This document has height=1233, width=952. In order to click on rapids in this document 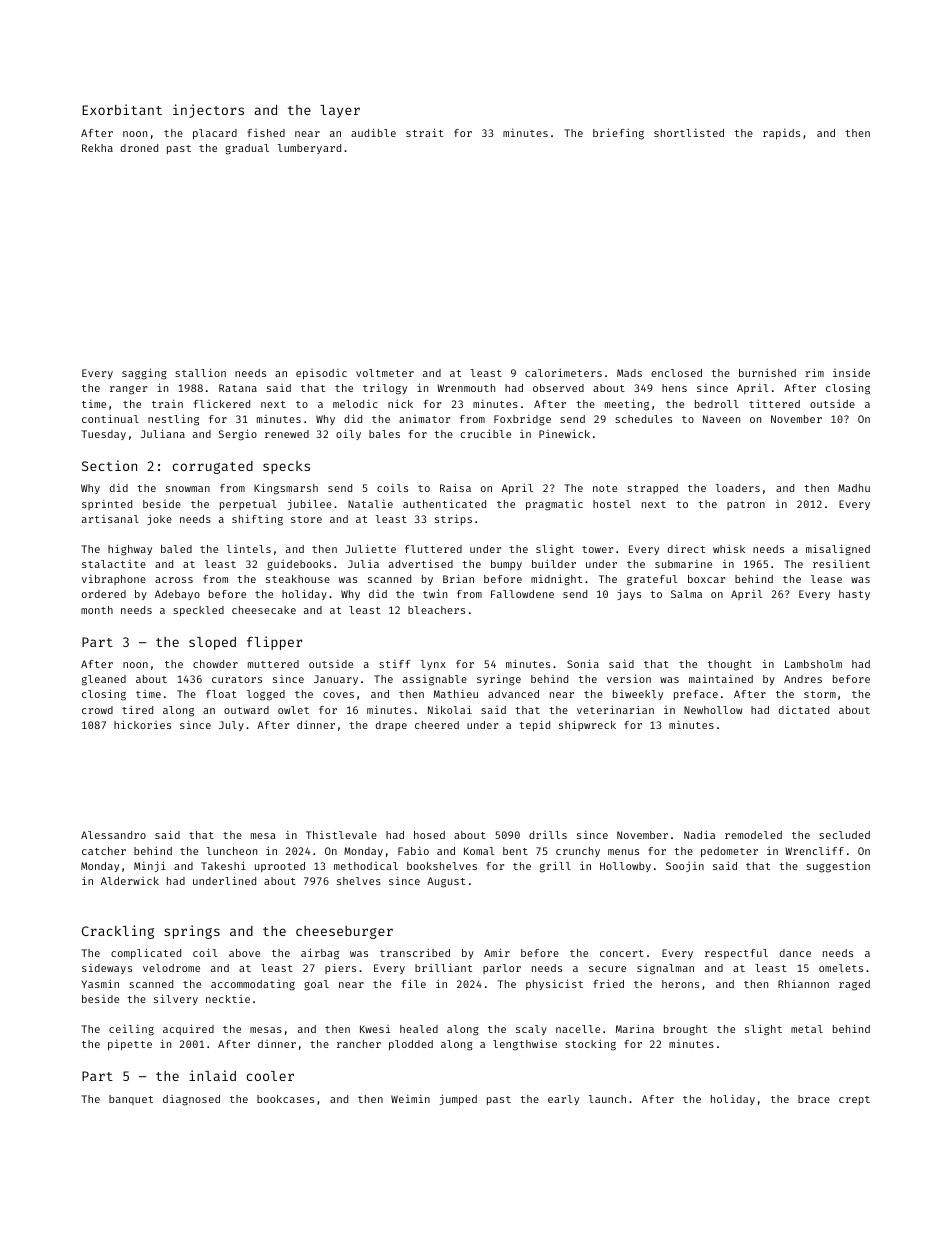, I will do `click(781, 133)`.
